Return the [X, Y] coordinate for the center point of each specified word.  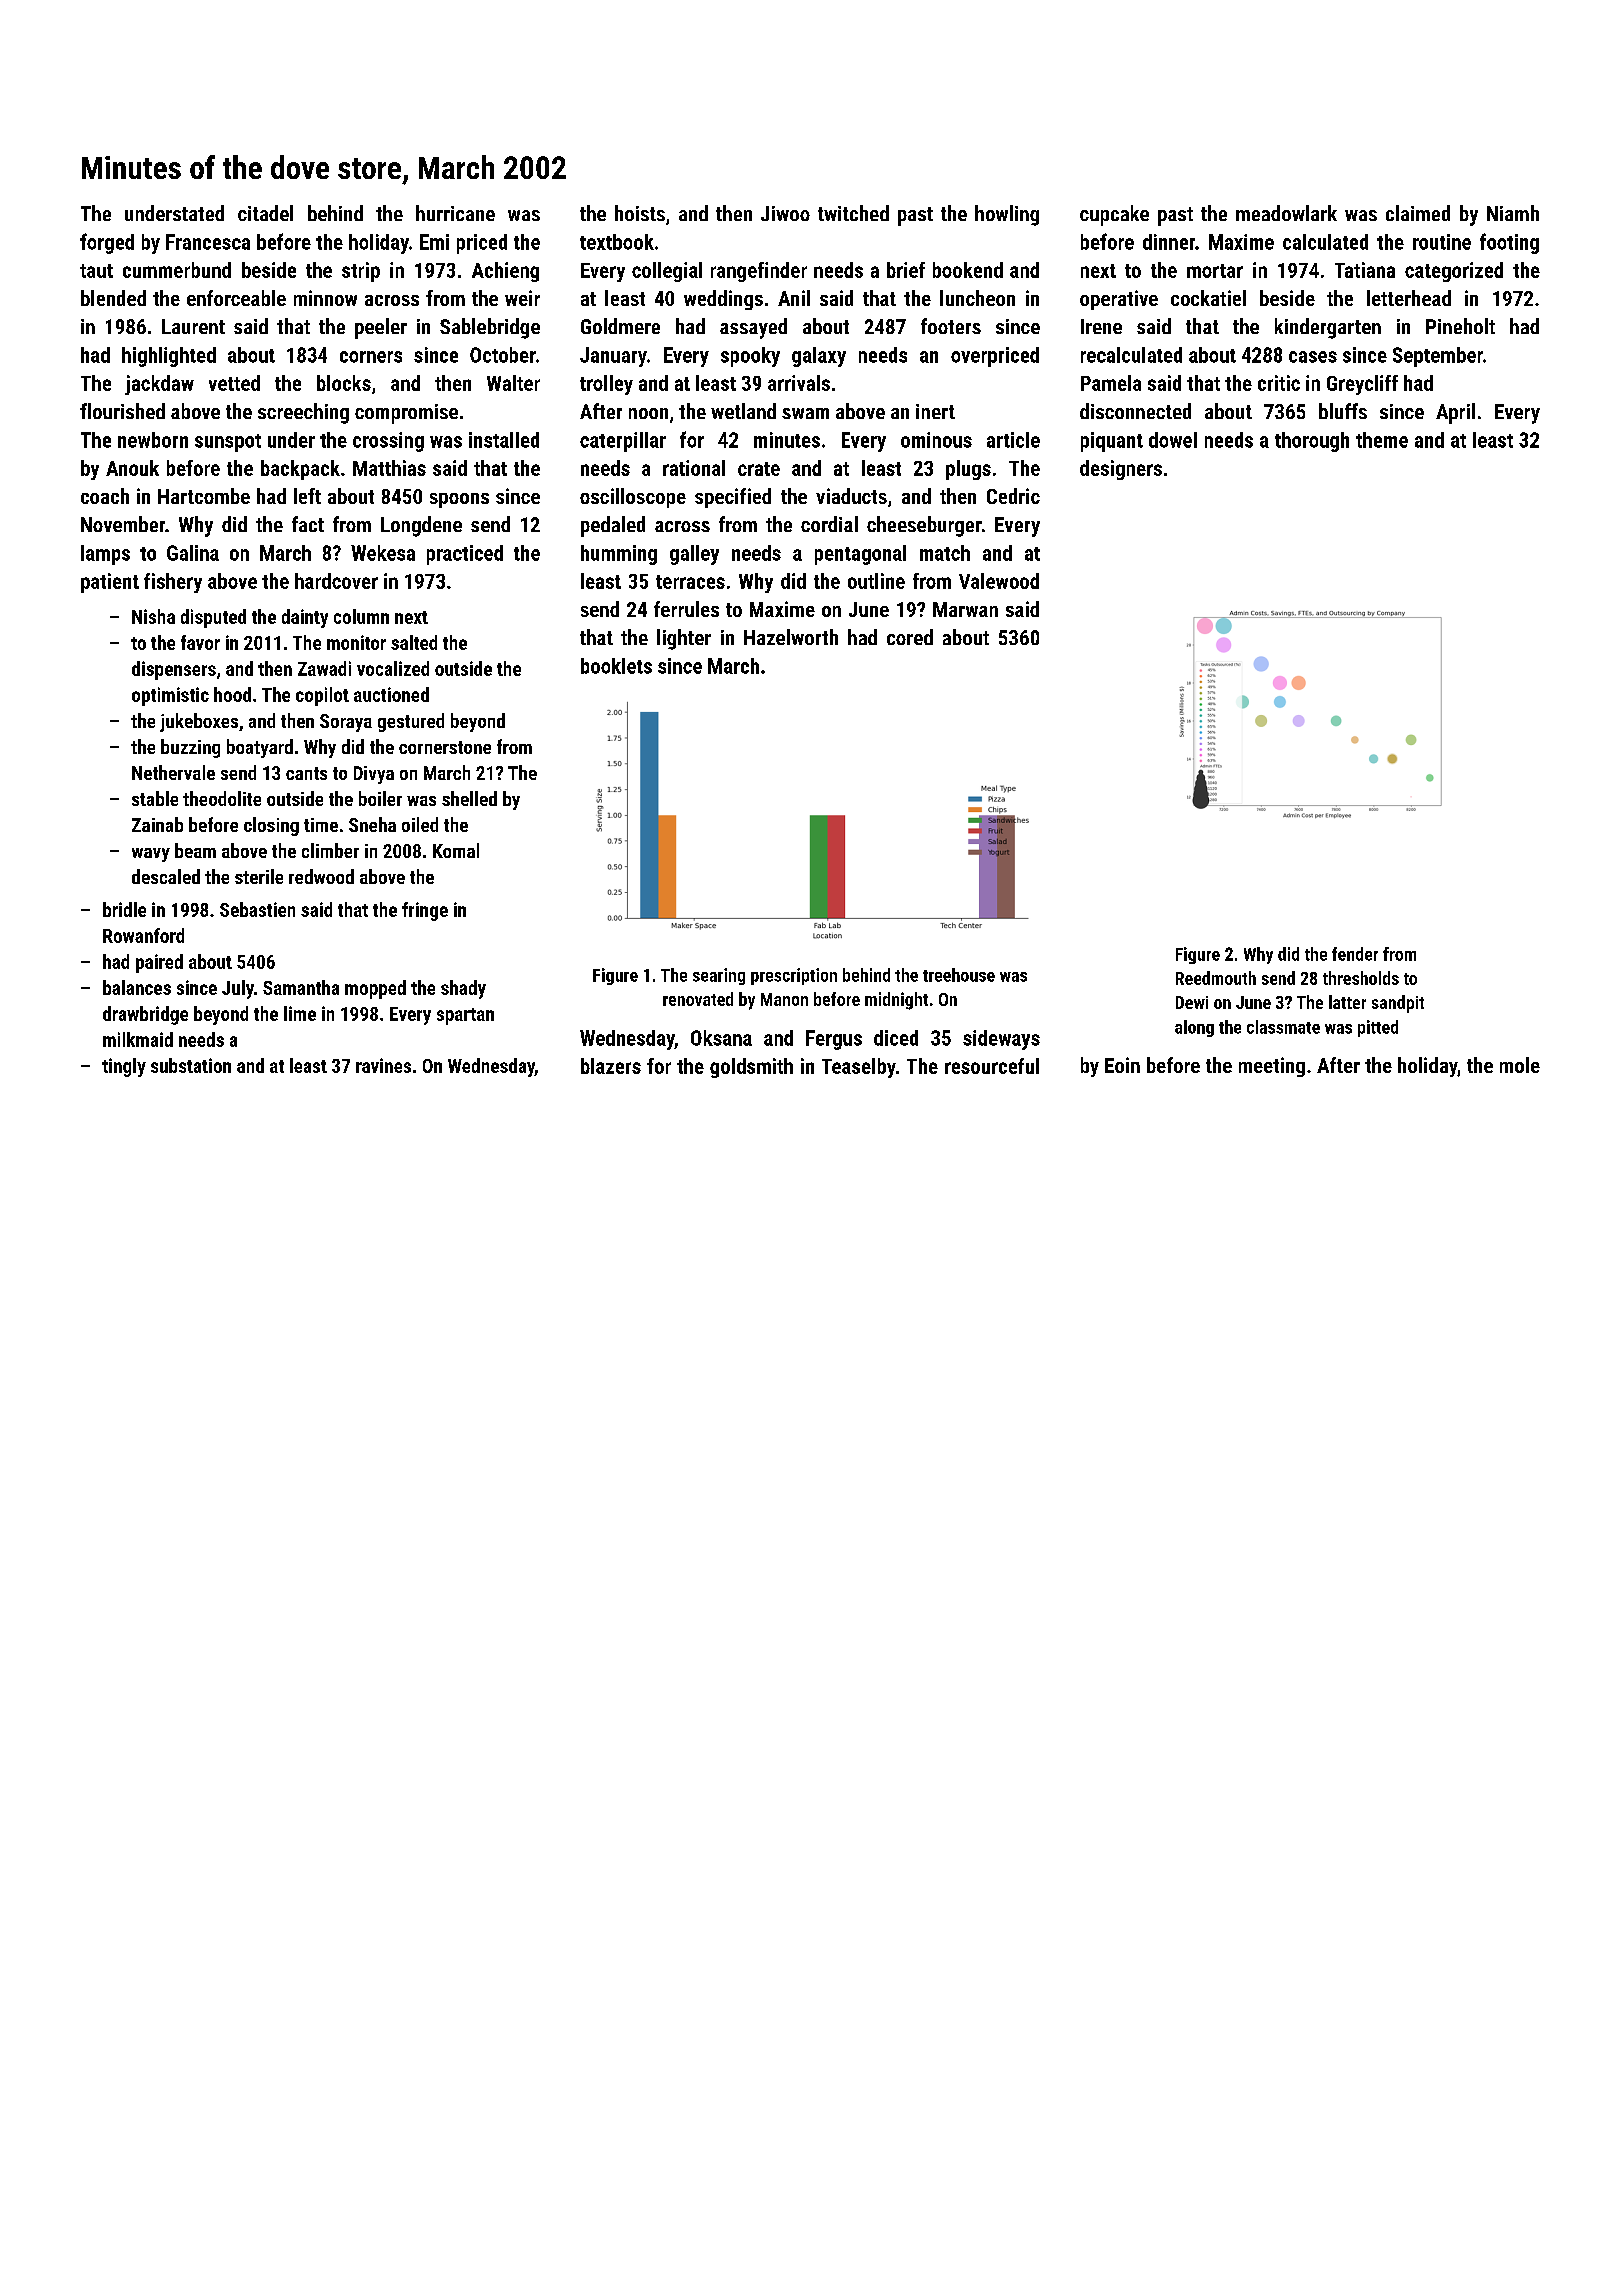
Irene [1101, 326]
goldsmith [751, 1068]
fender [1355, 954]
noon [648, 413]
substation [191, 1065]
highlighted [169, 357]
